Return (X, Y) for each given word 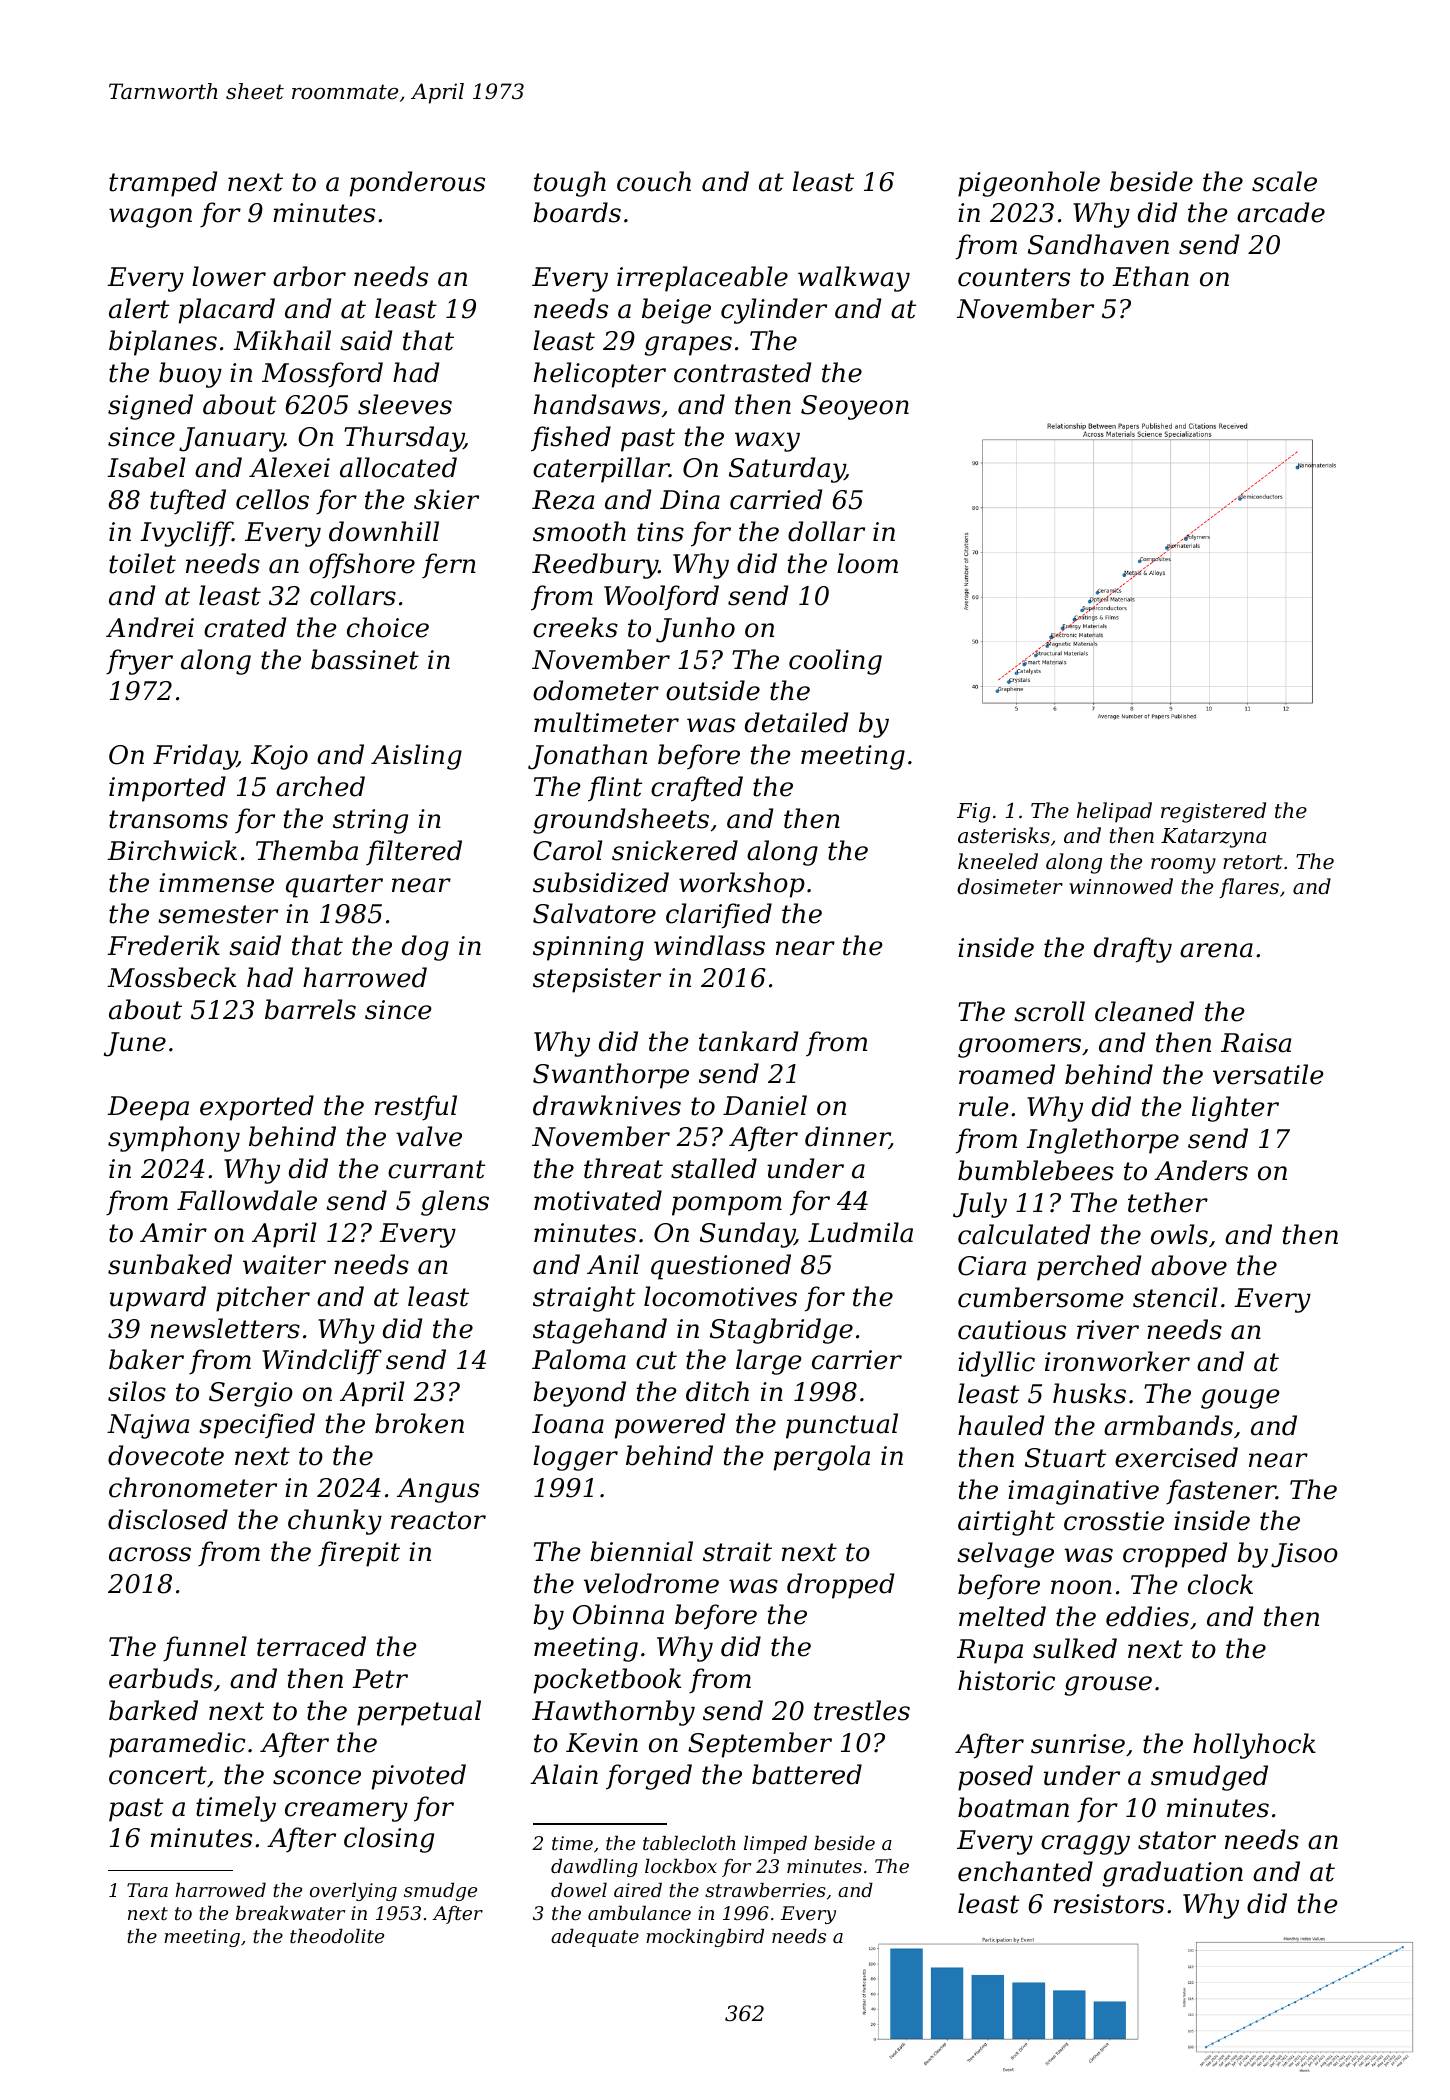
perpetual (419, 1713)
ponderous (417, 184)
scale (1284, 181)
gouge (1240, 1399)
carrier (857, 1360)
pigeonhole (1029, 184)
